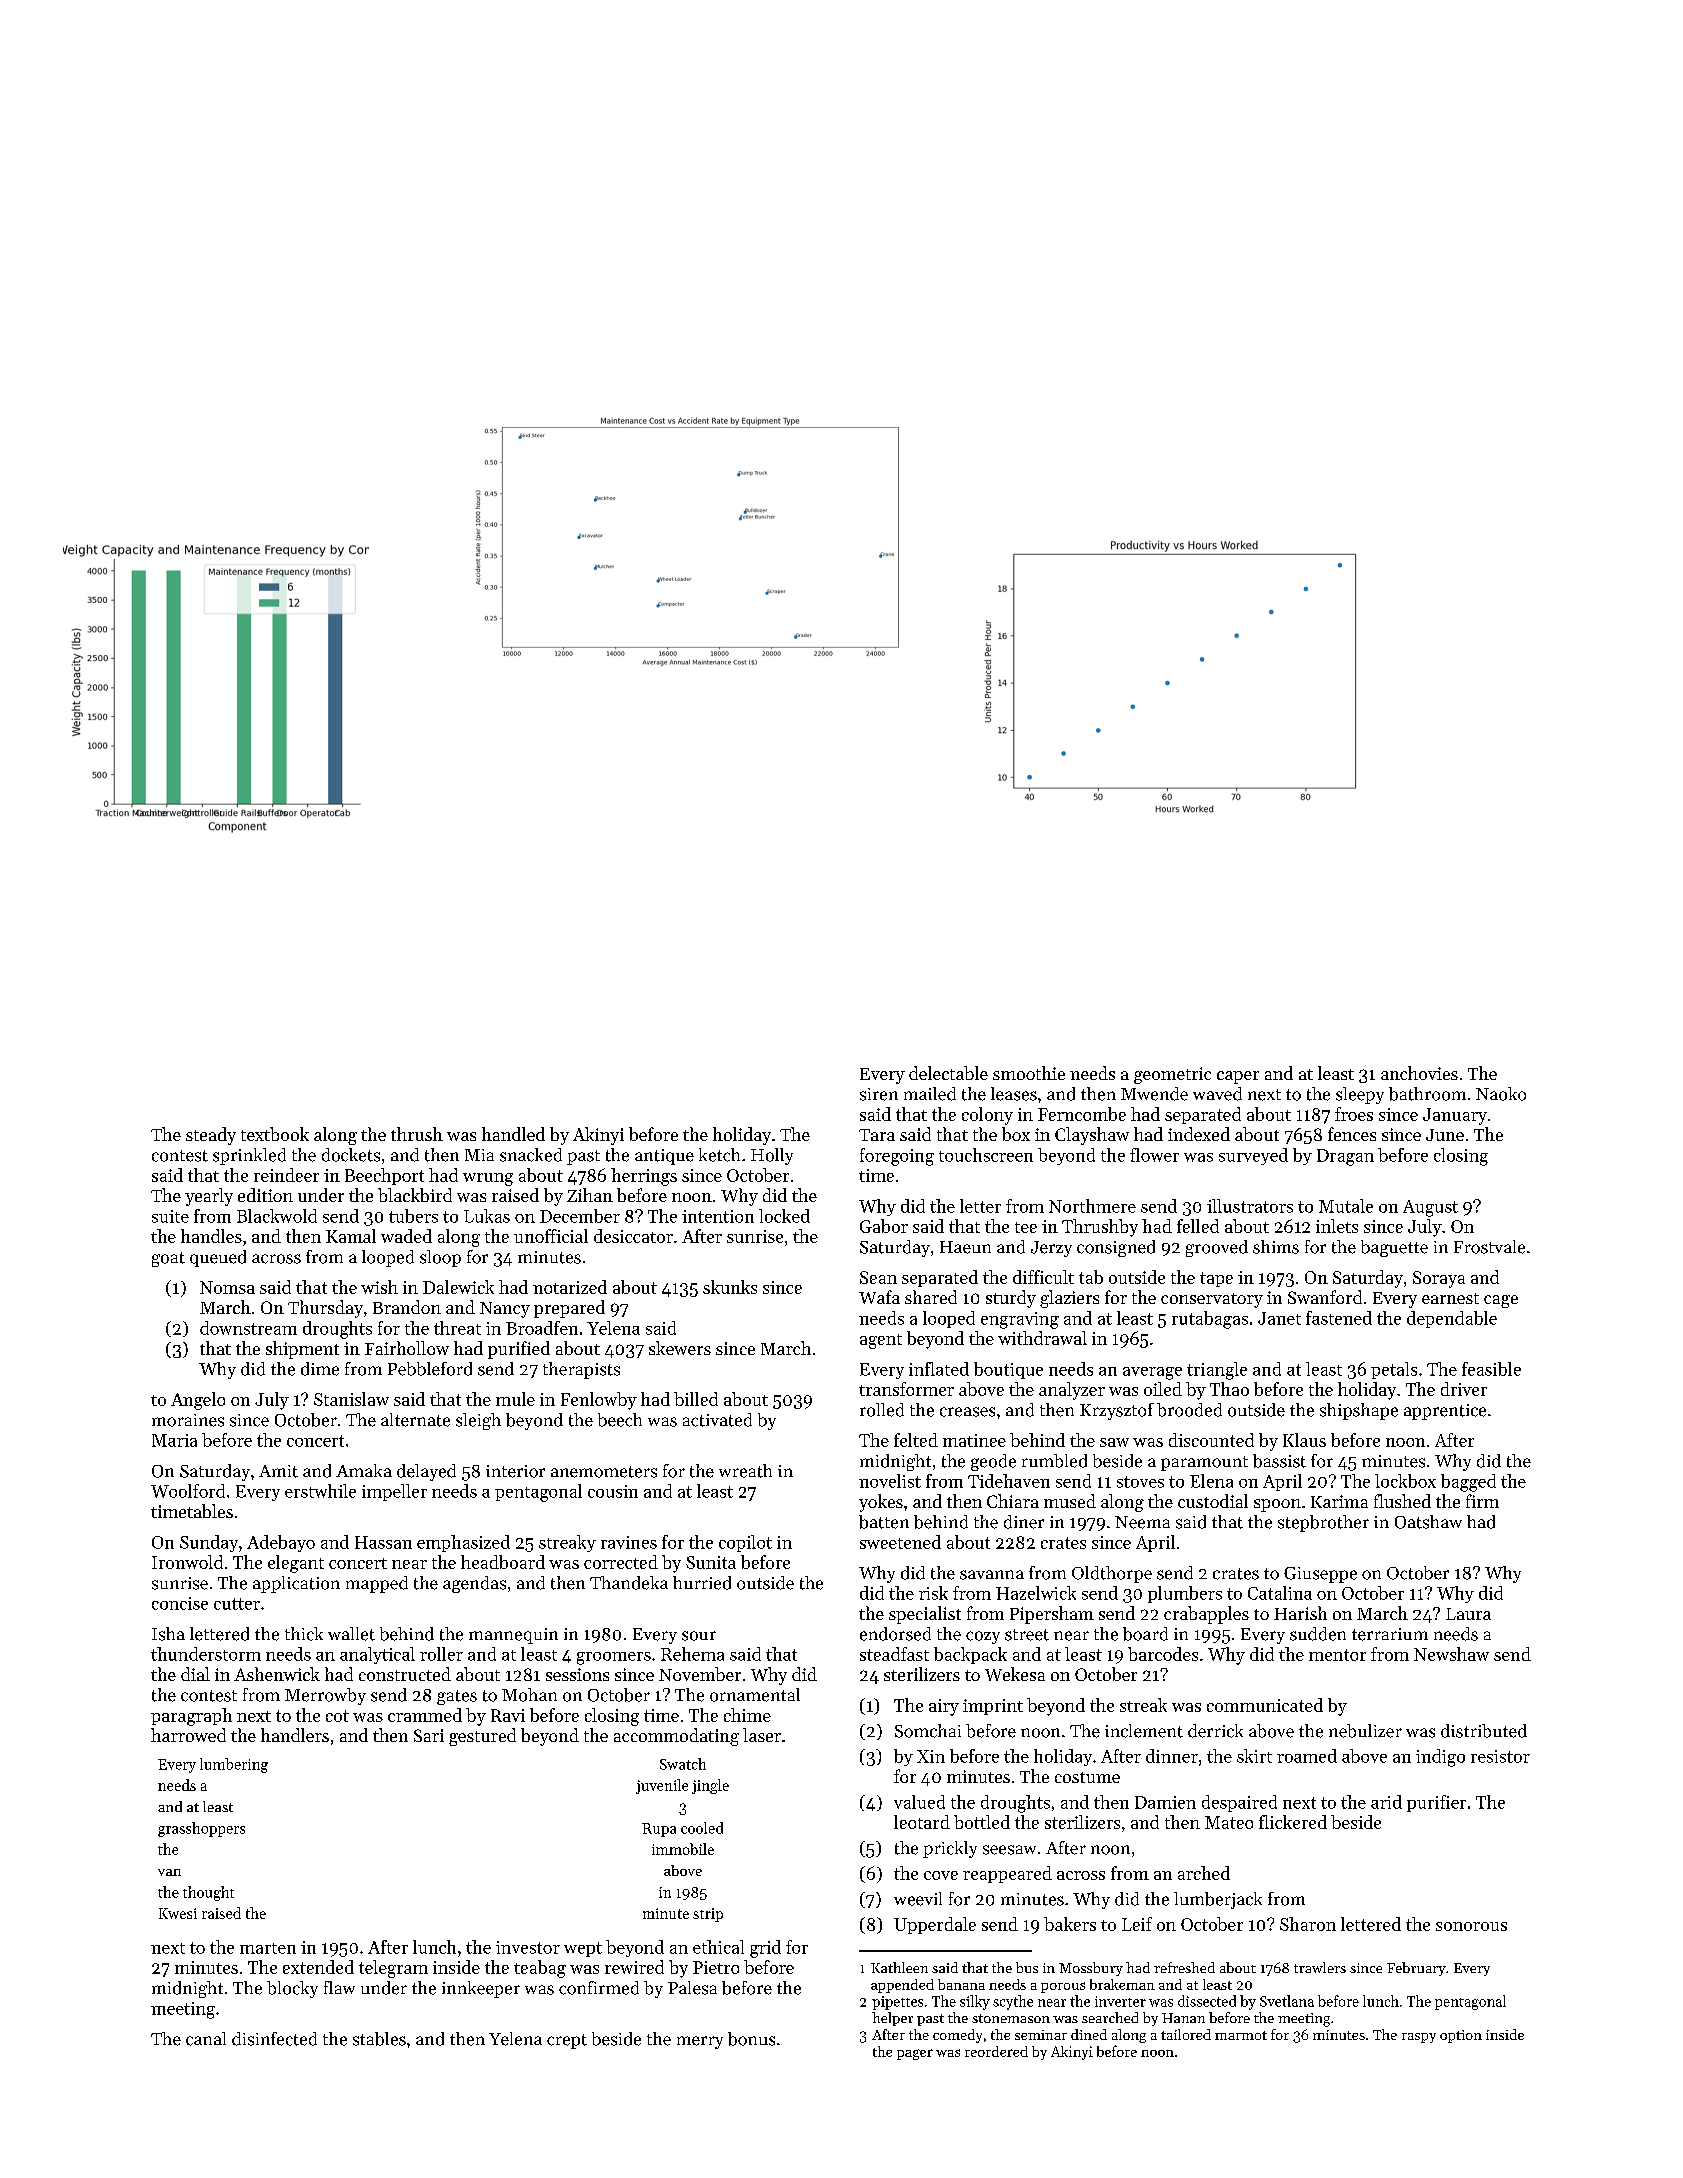  I want to click on canal, so click(206, 2039).
